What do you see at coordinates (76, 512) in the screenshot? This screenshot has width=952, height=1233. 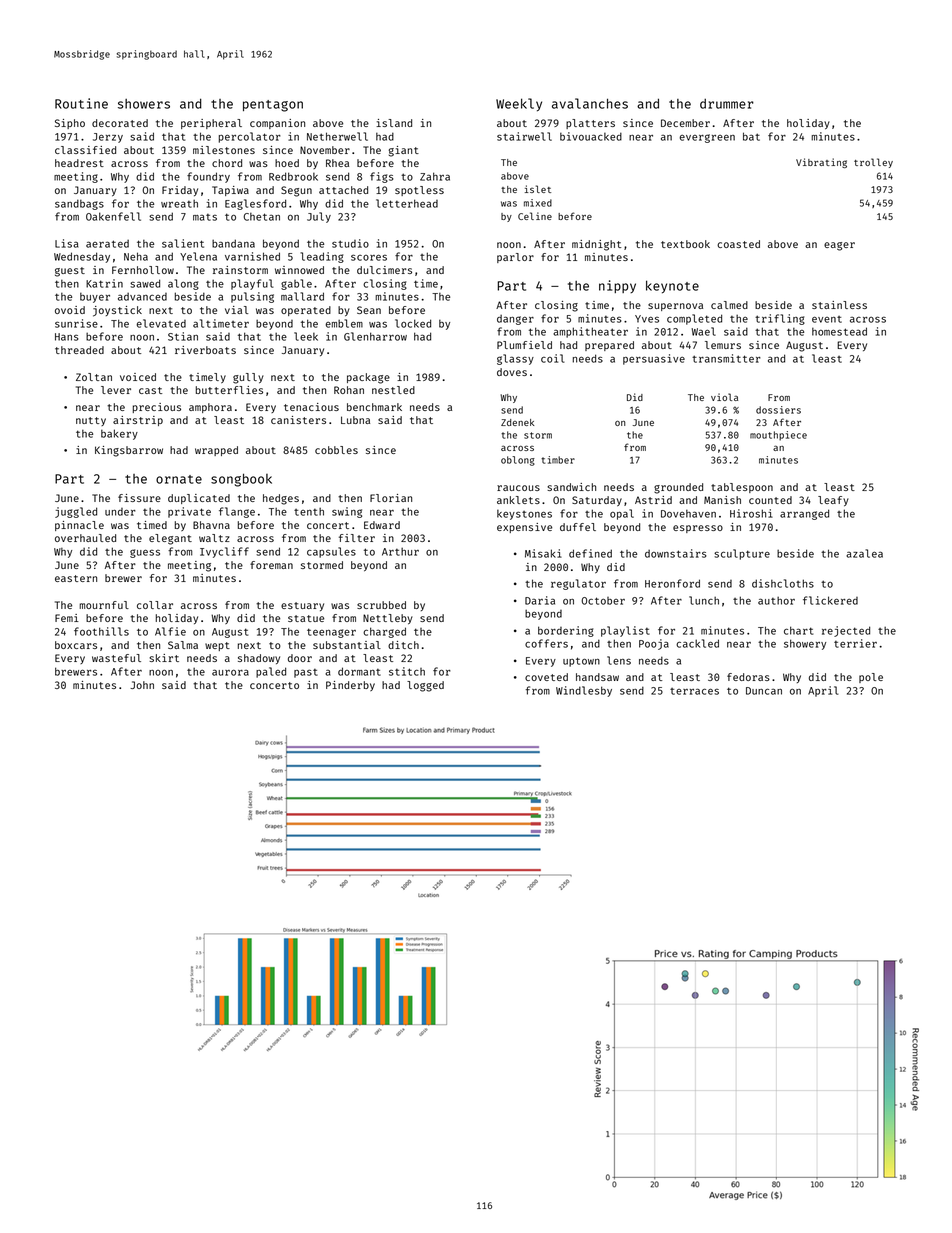 I see `juggled` at bounding box center [76, 512].
